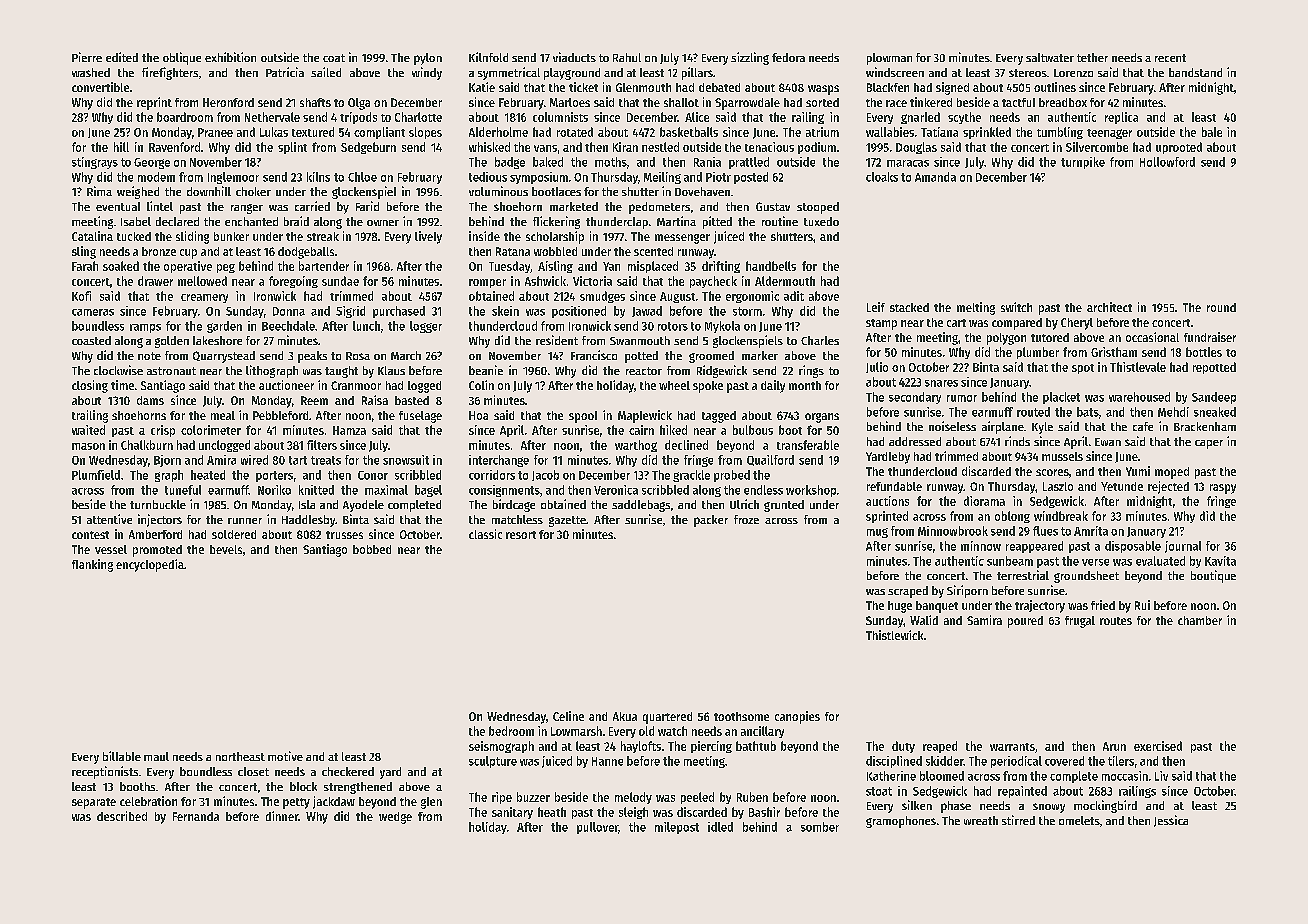 This screenshot has width=1308, height=924. Describe the element at coordinates (326, 72) in the screenshot. I see `sailed` at that location.
